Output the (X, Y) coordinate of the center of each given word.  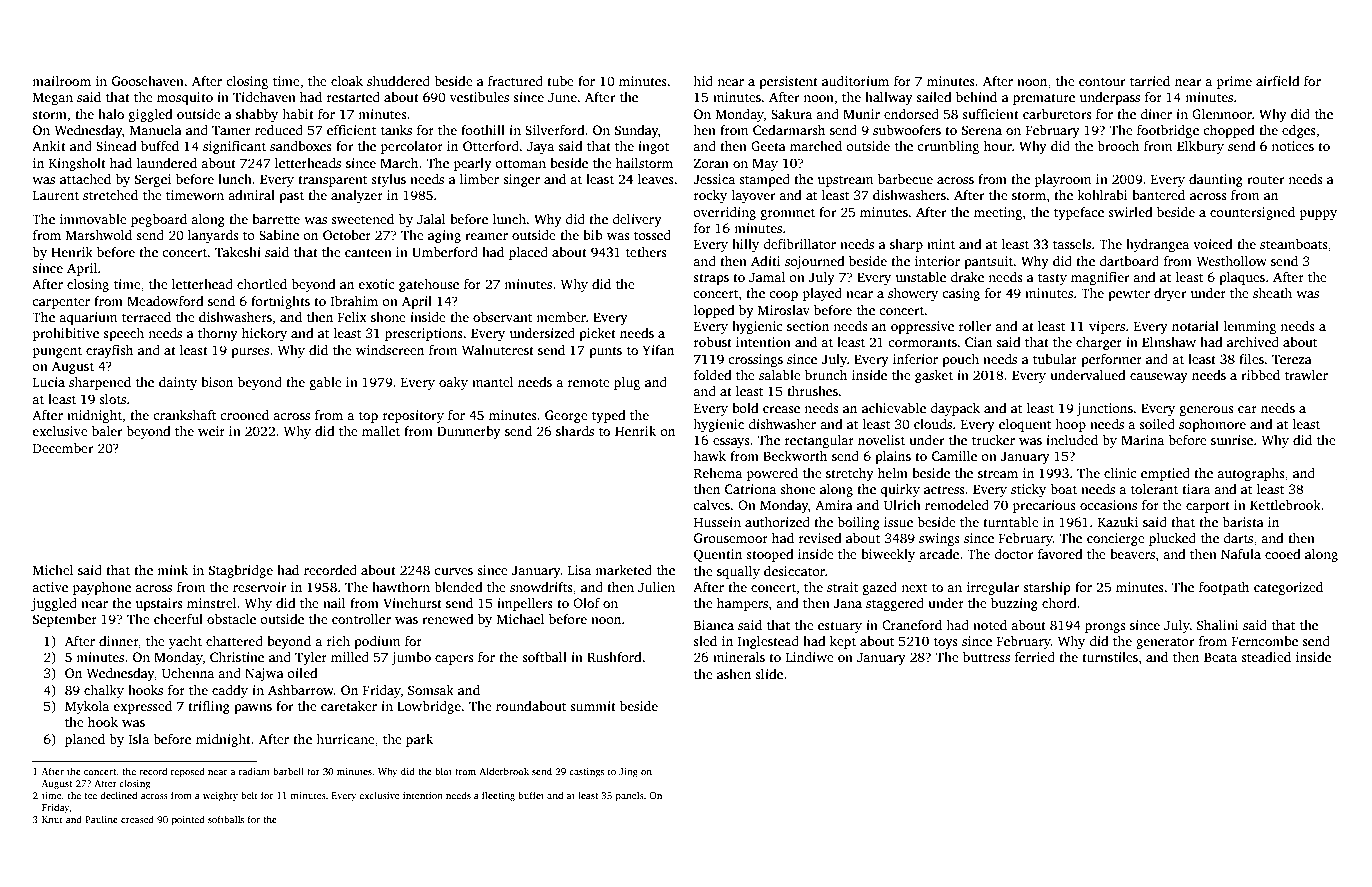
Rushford (614, 657)
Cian (978, 342)
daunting (1216, 180)
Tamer (231, 130)
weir (211, 431)
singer (521, 180)
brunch (826, 375)
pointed (188, 820)
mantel (493, 382)
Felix (352, 317)
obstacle (231, 619)
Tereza (1292, 359)
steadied (1266, 657)
